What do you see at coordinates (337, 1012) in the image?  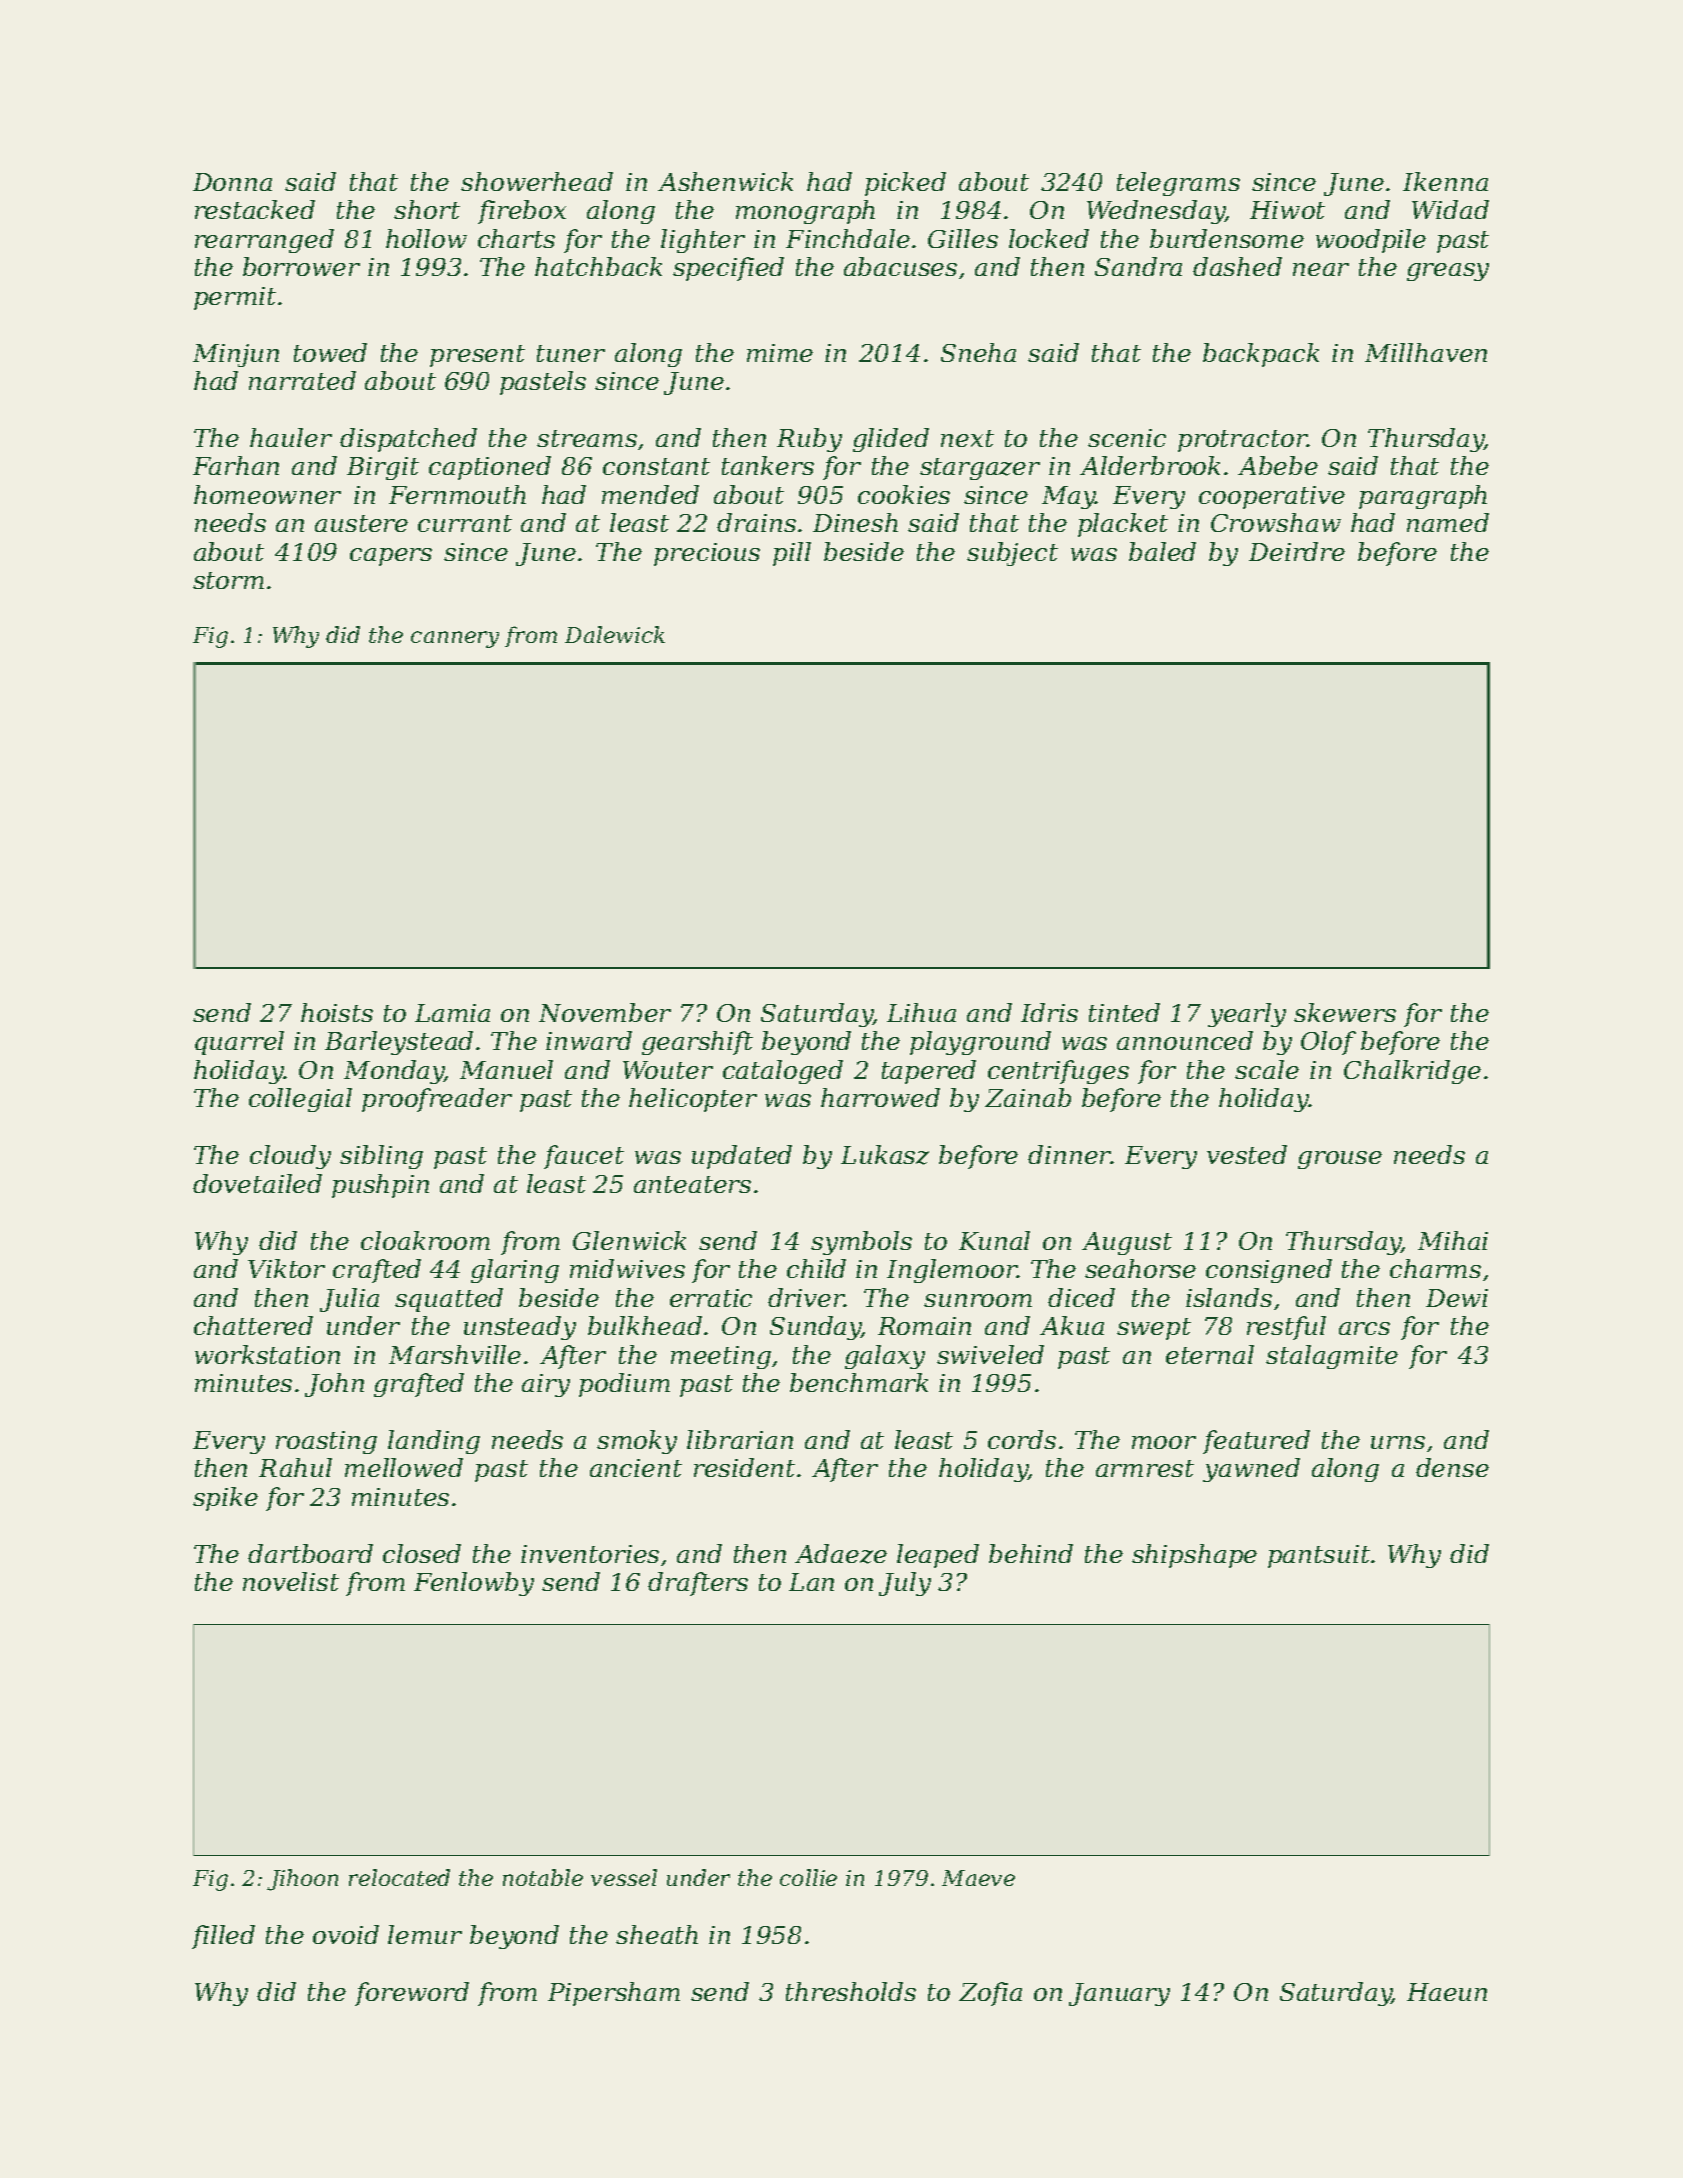 I see `hoists` at bounding box center [337, 1012].
